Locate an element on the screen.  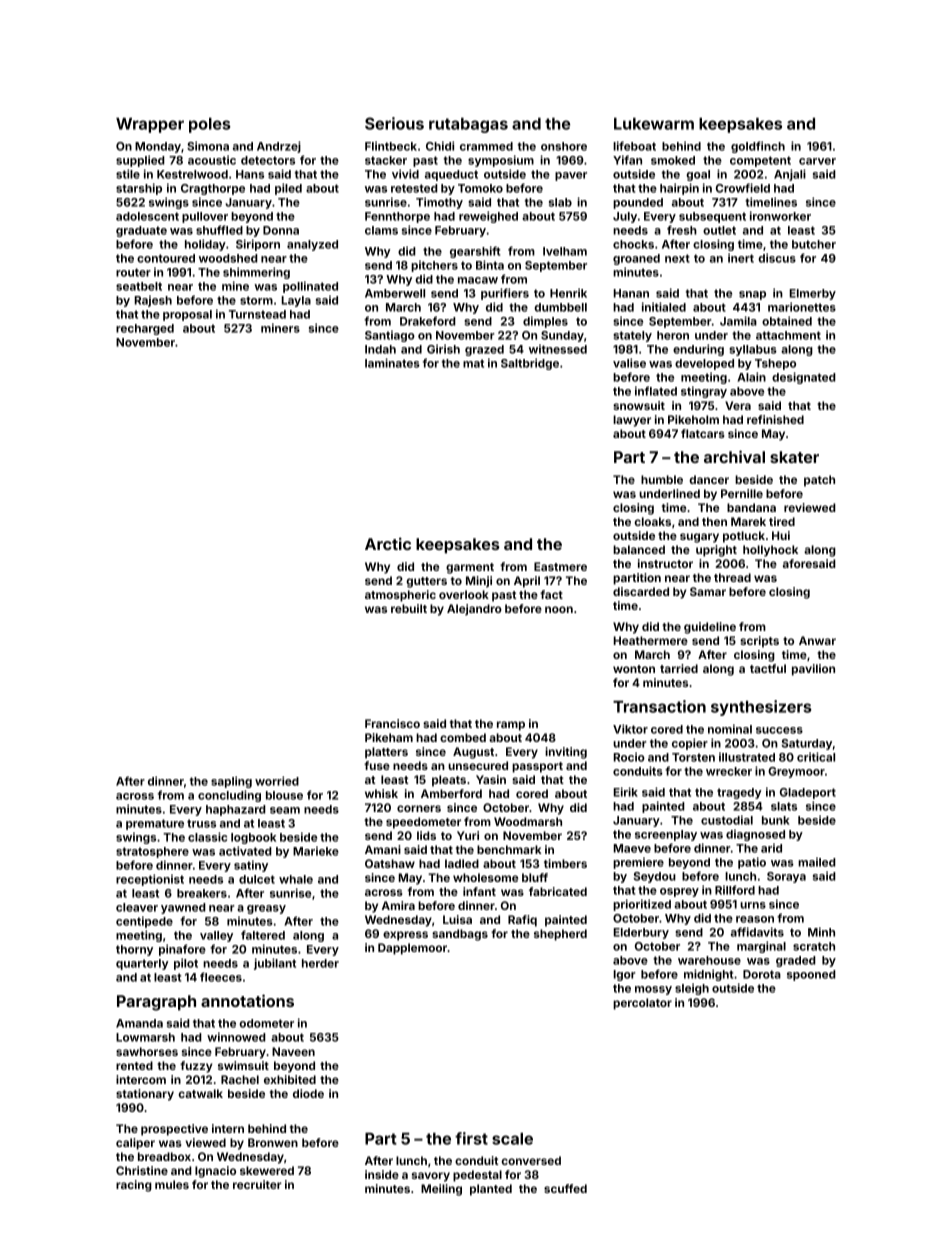
poles is located at coordinates (210, 125).
